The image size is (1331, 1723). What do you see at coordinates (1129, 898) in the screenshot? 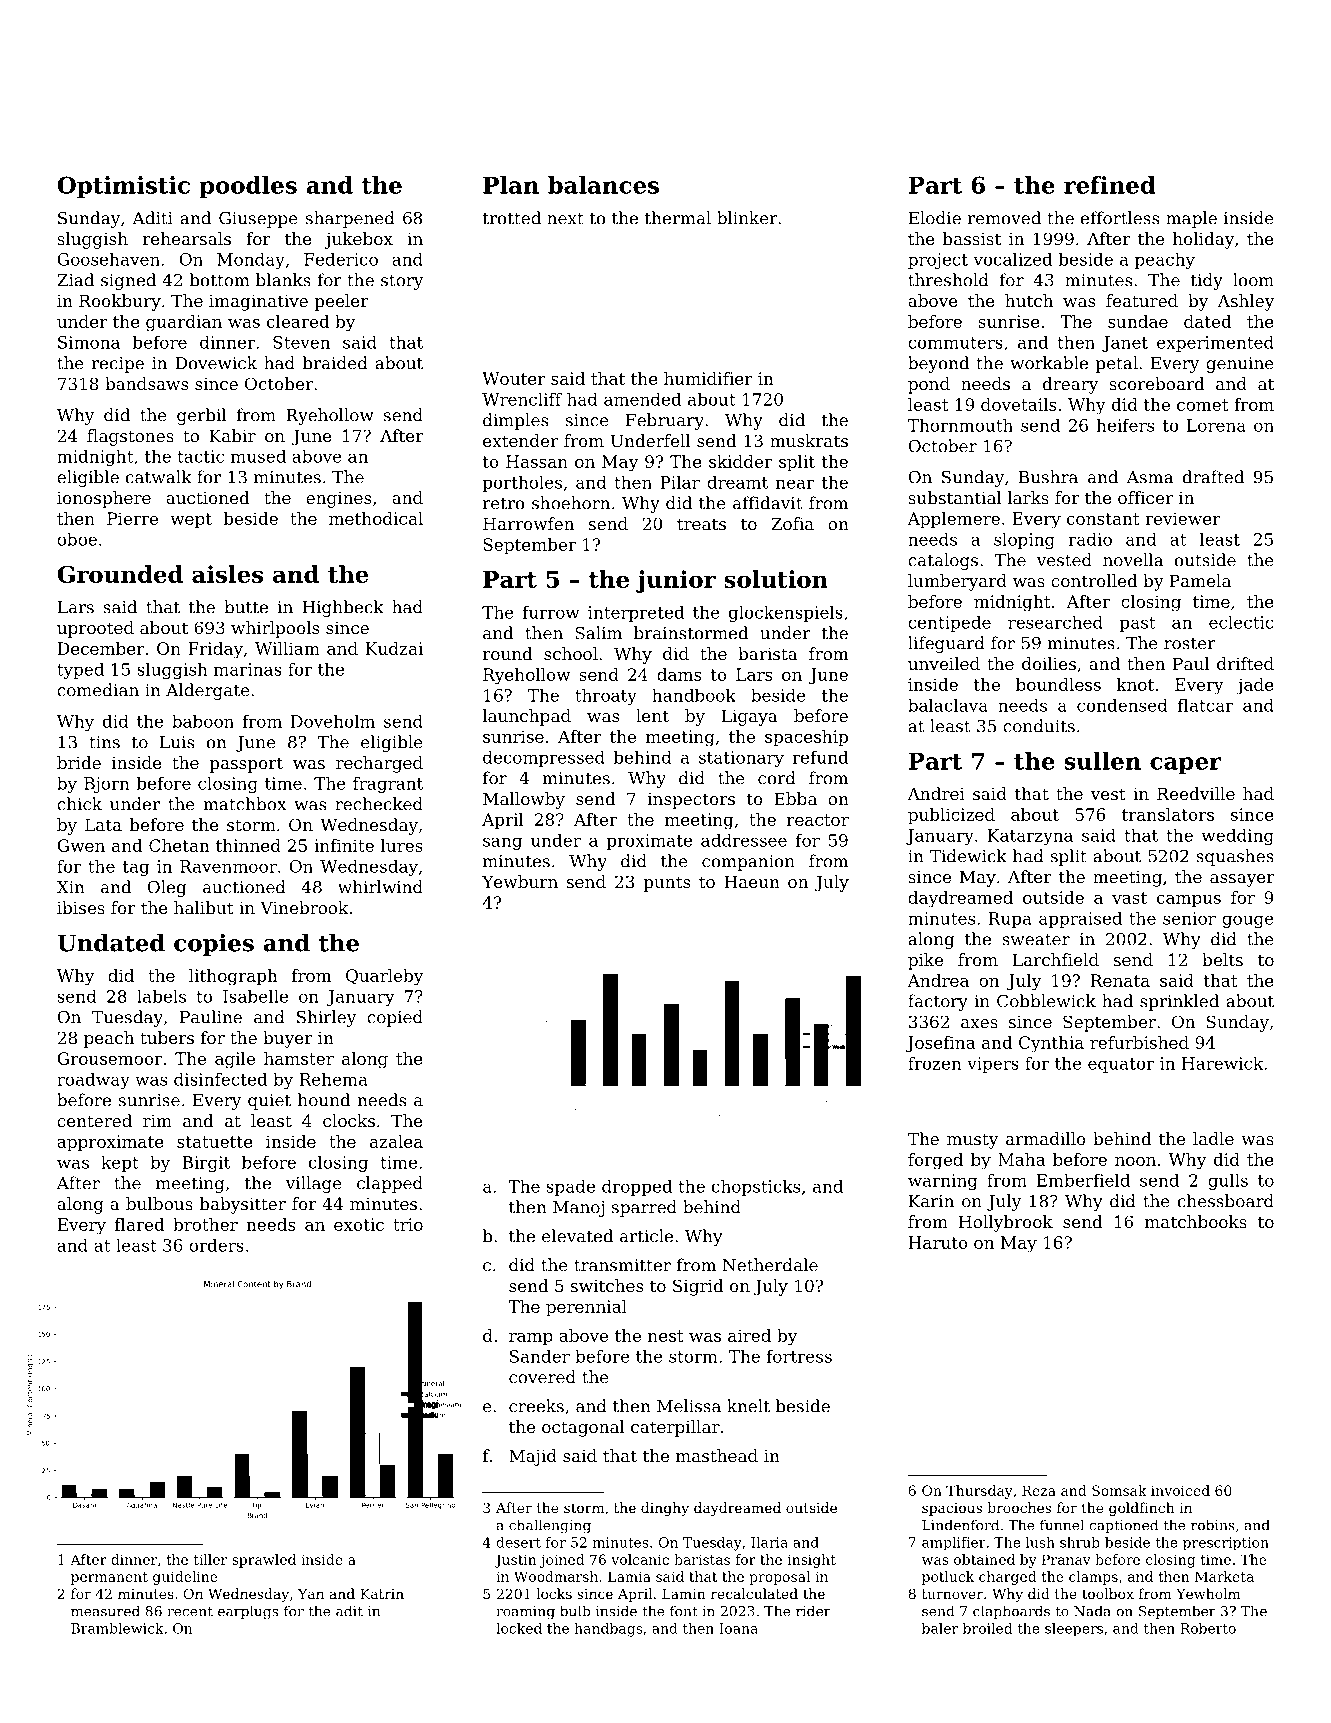
I see `vast` at bounding box center [1129, 898].
